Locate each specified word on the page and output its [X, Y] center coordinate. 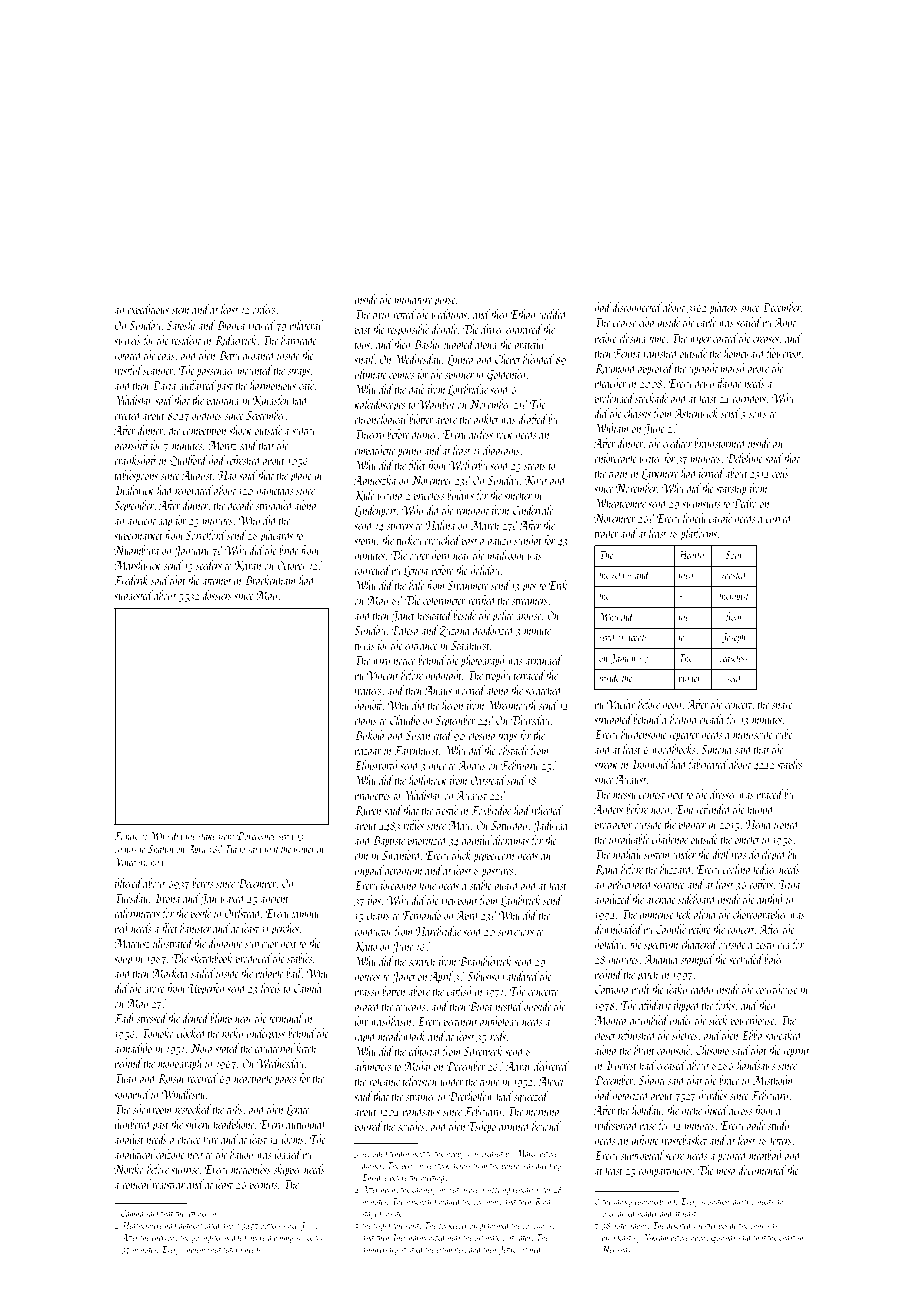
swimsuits [701, 504]
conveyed [372, 571]
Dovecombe [256, 835]
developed [768, 855]
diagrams [501, 451]
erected [128, 415]
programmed [489, 1226]
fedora [232, 1250]
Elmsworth [375, 765]
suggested [133, 596]
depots [636, 637]
